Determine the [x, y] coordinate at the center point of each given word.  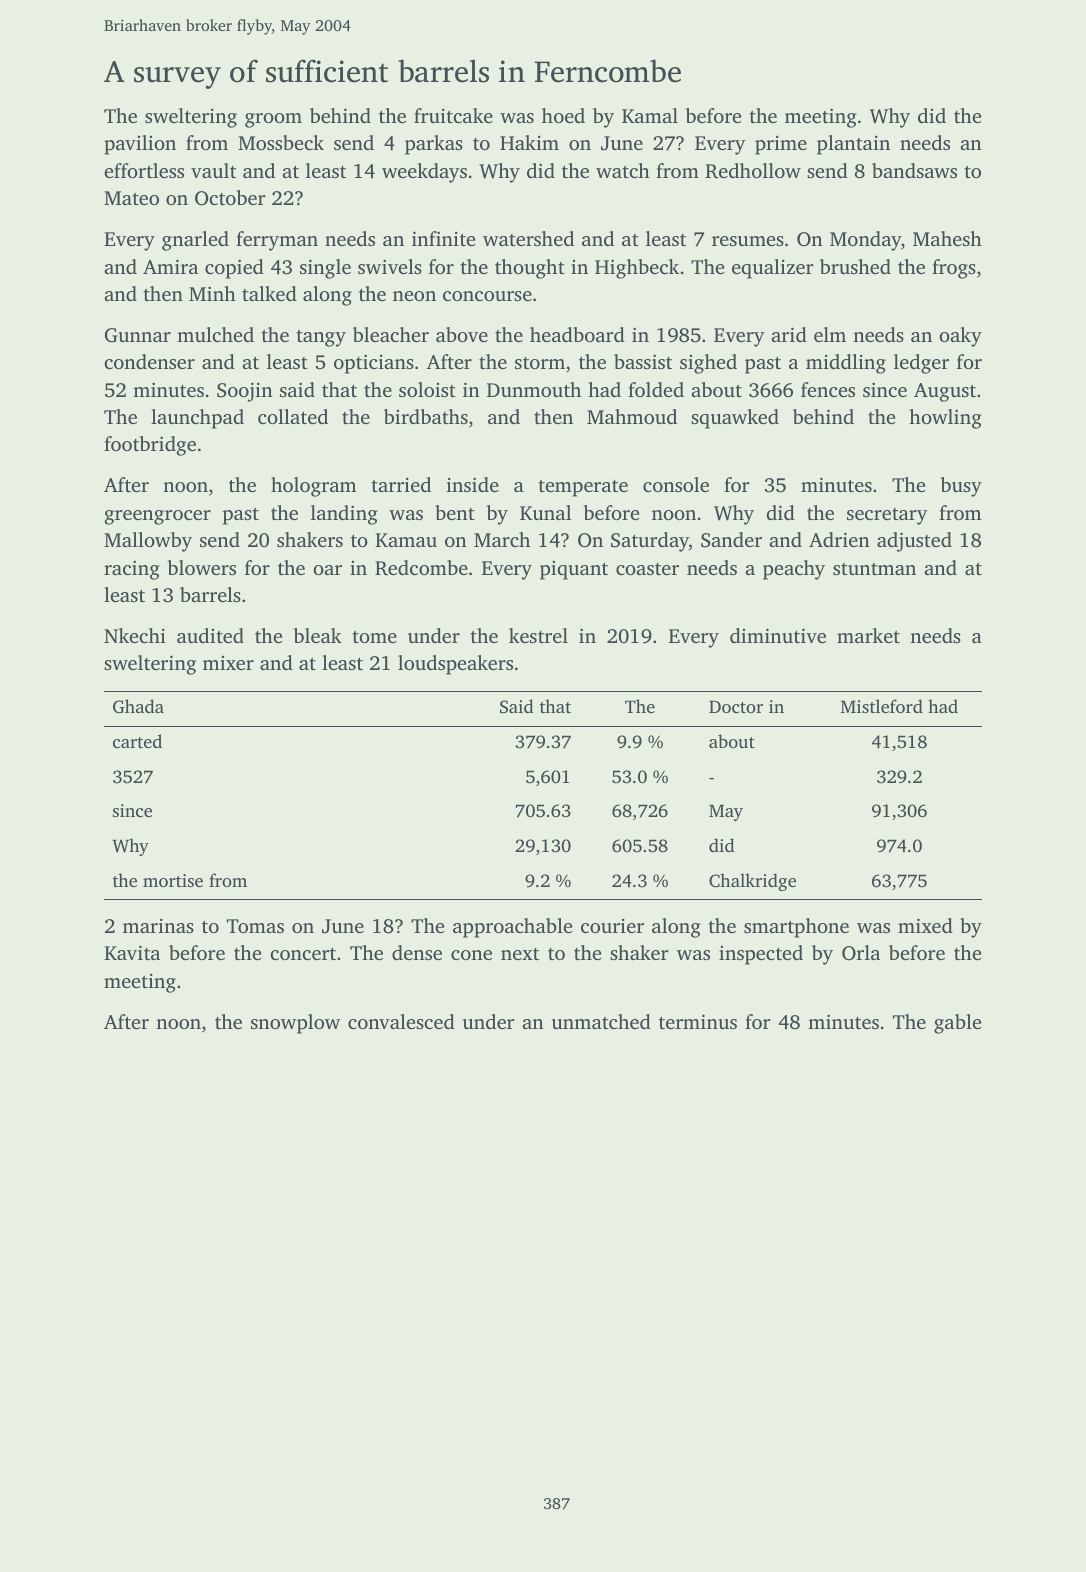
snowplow [295, 1024]
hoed [563, 115]
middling [846, 364]
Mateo [131, 198]
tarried [401, 484]
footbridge [150, 446]
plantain [853, 145]
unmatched [601, 1021]
